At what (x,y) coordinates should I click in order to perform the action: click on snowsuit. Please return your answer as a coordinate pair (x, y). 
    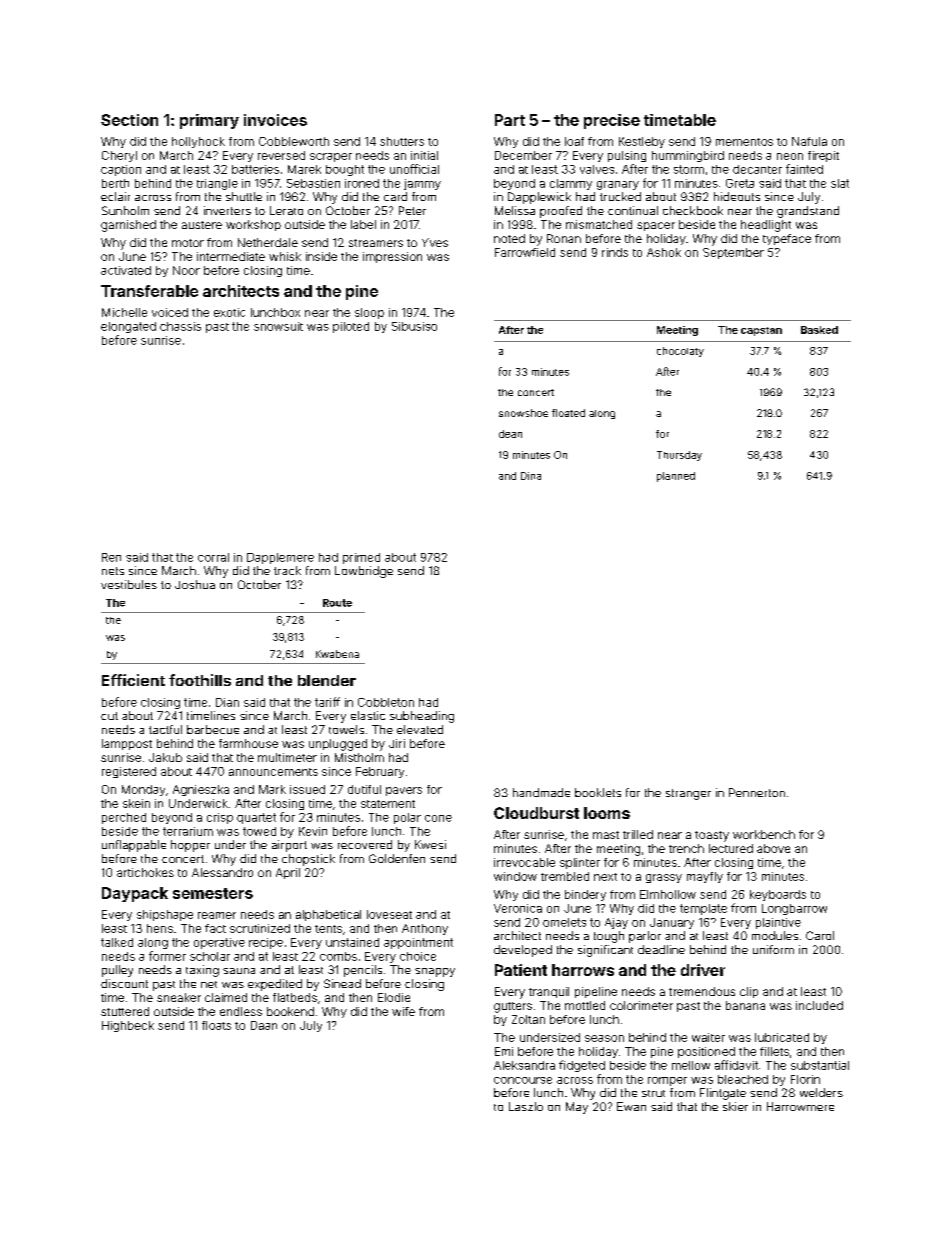
    Looking at the image, I should click on (278, 326).
